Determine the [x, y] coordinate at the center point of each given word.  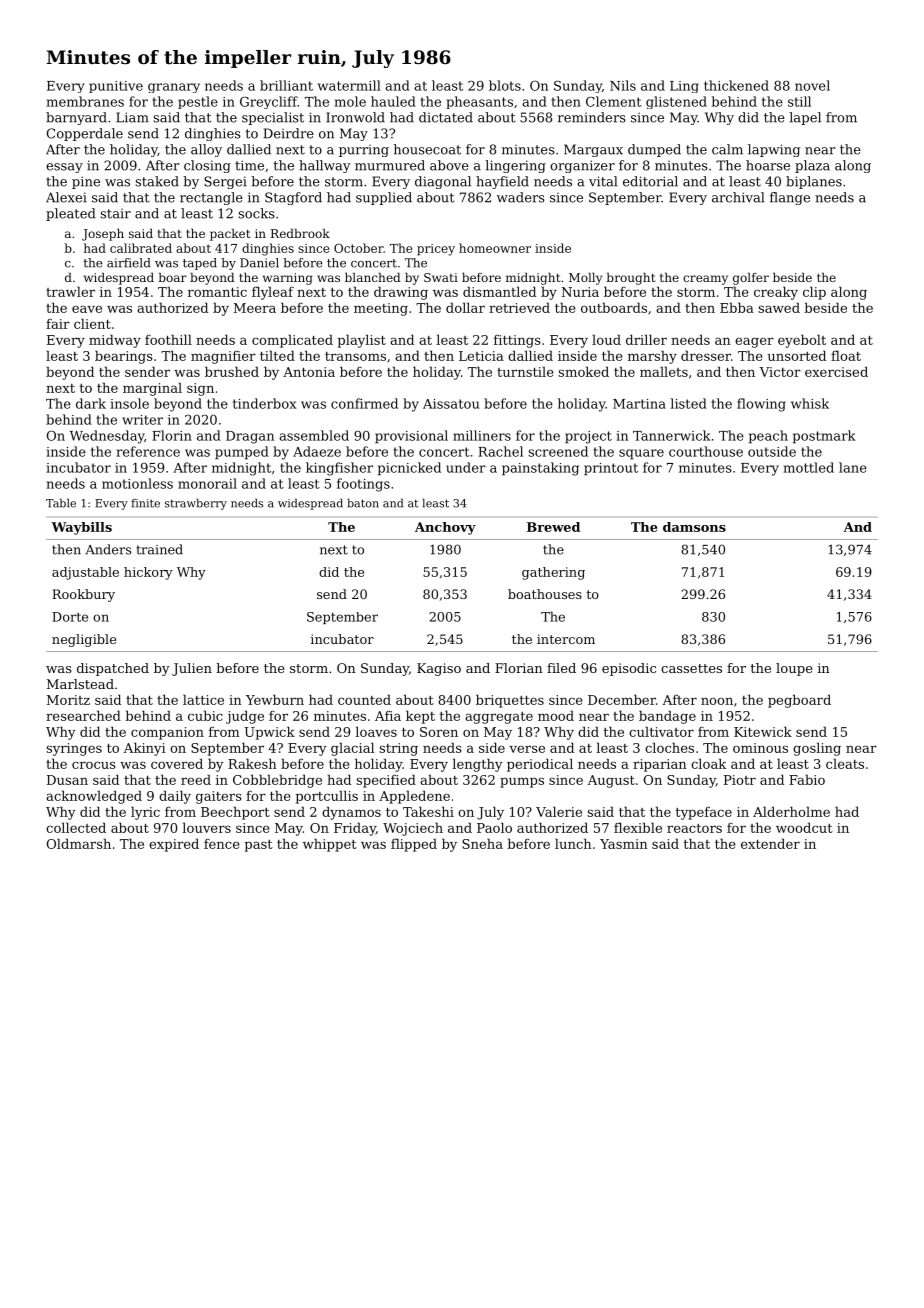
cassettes [691, 668]
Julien [192, 669]
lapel [805, 118]
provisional [411, 437]
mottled [809, 467]
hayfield [502, 182]
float [846, 355]
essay [64, 168]
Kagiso [439, 669]
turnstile [525, 371]
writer [142, 420]
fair [58, 324]
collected [76, 827]
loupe [794, 669]
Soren [439, 732]
